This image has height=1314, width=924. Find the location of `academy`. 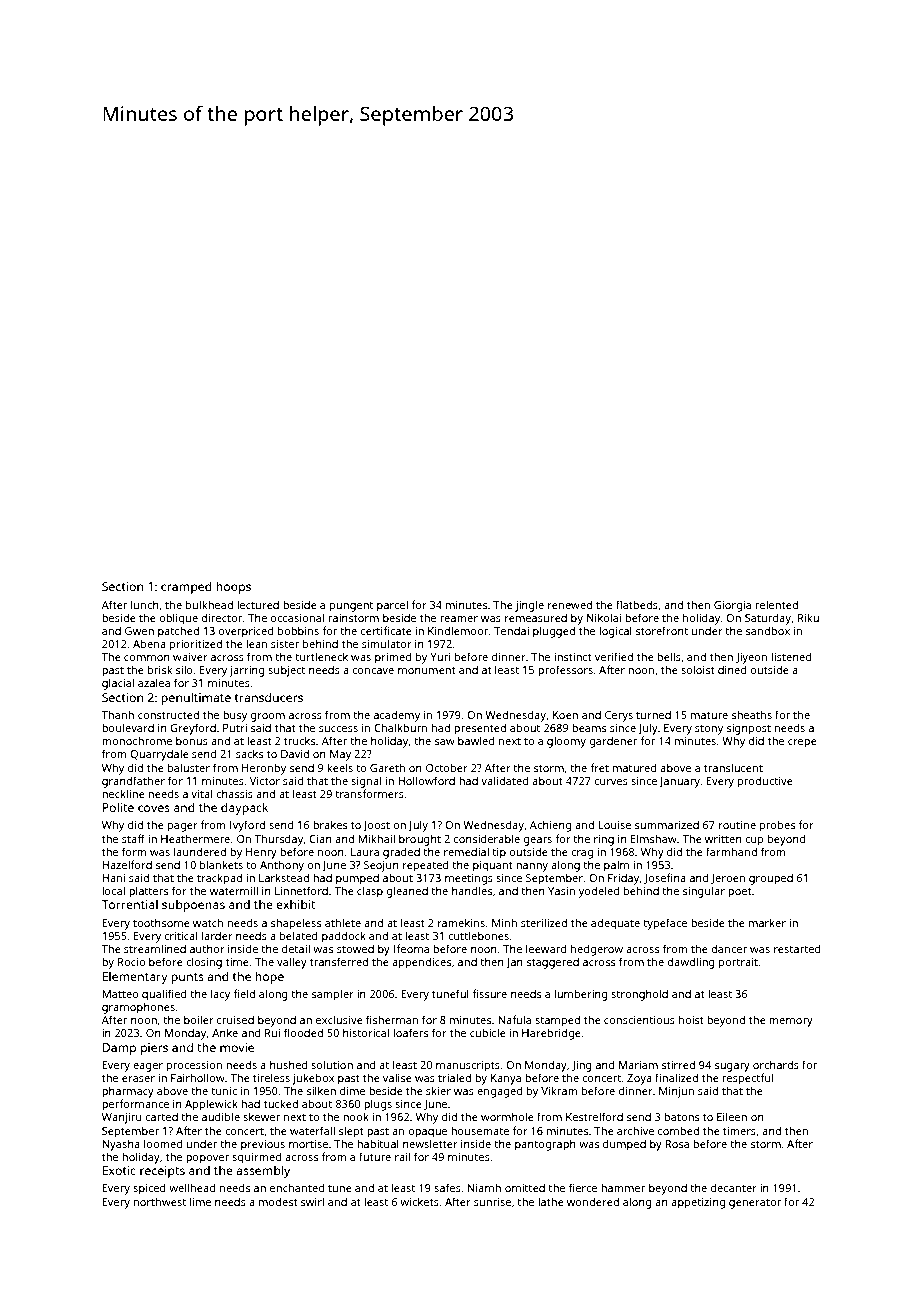

academy is located at coordinates (397, 716).
